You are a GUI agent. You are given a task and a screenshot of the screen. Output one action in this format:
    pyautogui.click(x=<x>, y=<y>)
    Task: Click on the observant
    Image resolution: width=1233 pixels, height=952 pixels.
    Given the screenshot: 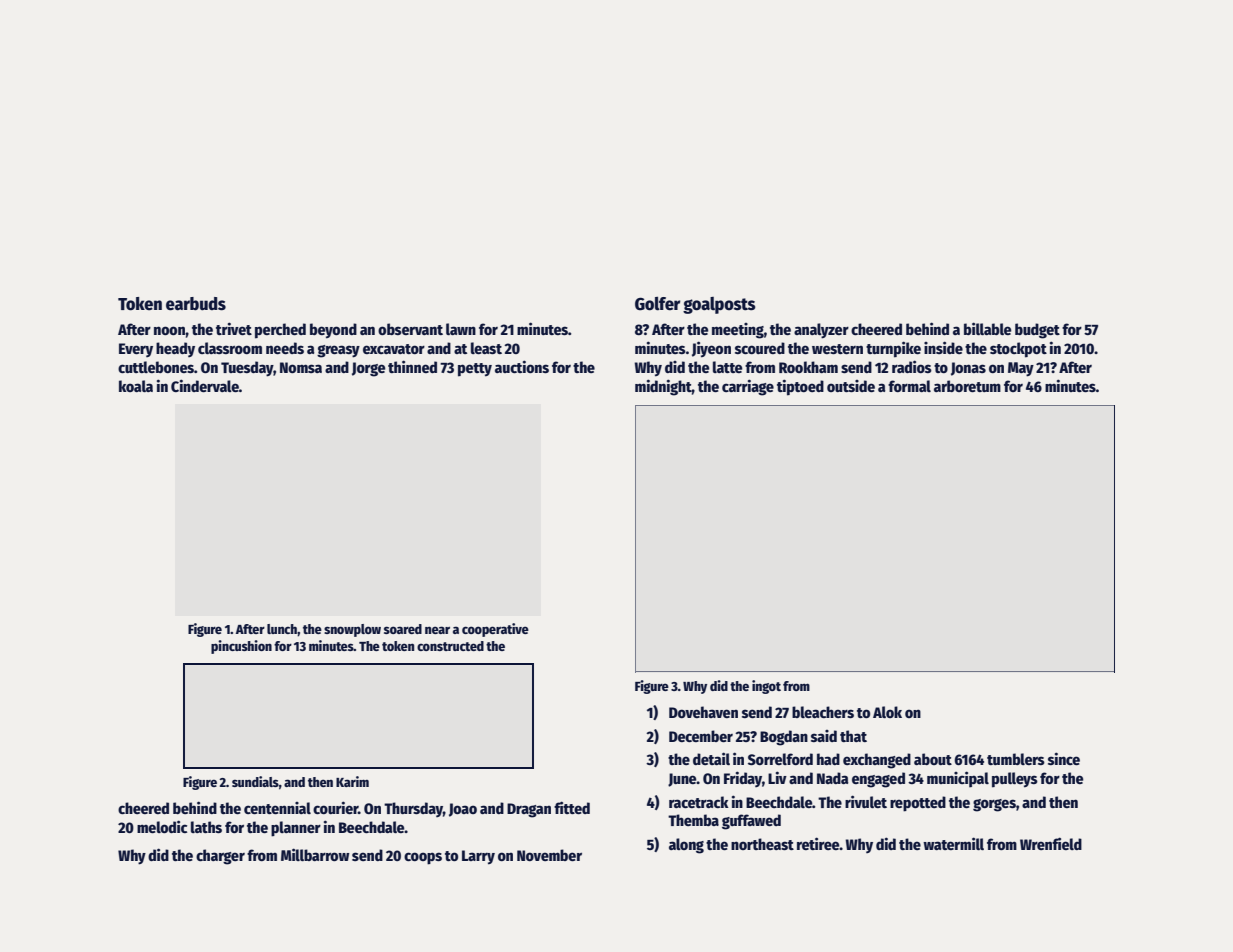 What is the action you would take?
    pyautogui.click(x=410, y=329)
